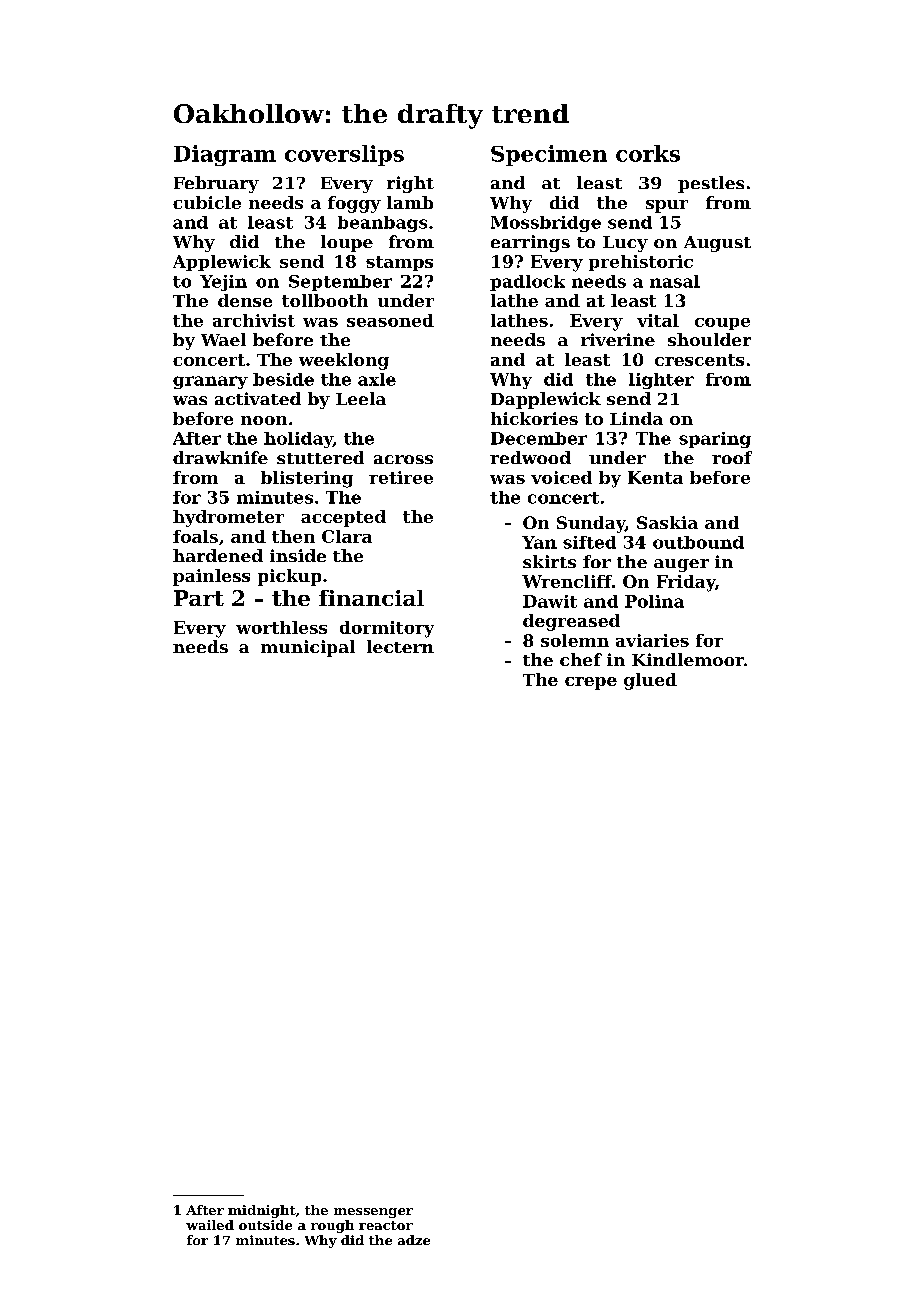  Describe the element at coordinates (210, 1225) in the screenshot. I see `wailed` at that location.
